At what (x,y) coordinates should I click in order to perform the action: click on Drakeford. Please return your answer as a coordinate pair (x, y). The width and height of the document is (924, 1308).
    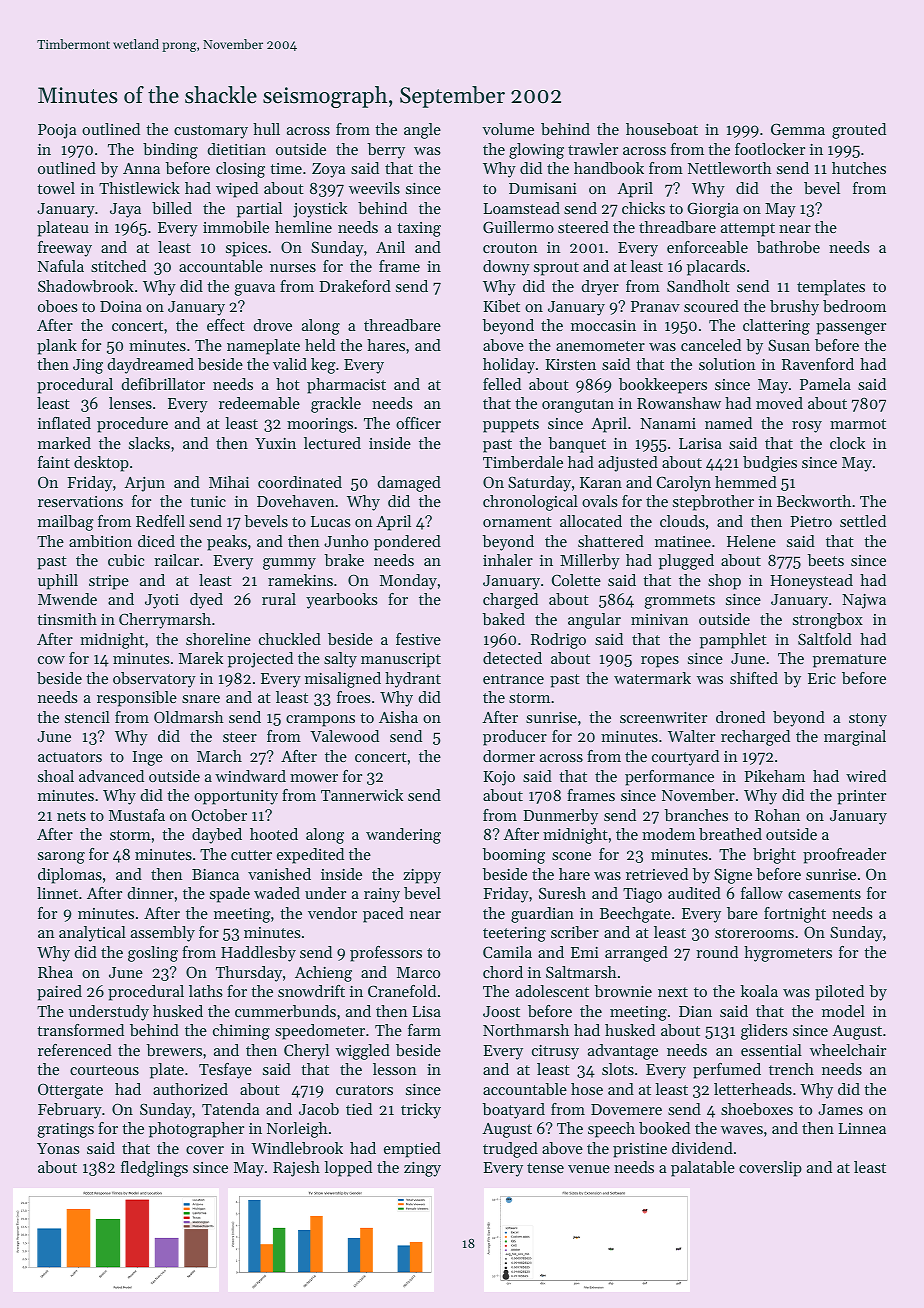
    Looking at the image, I should click on (355, 286).
